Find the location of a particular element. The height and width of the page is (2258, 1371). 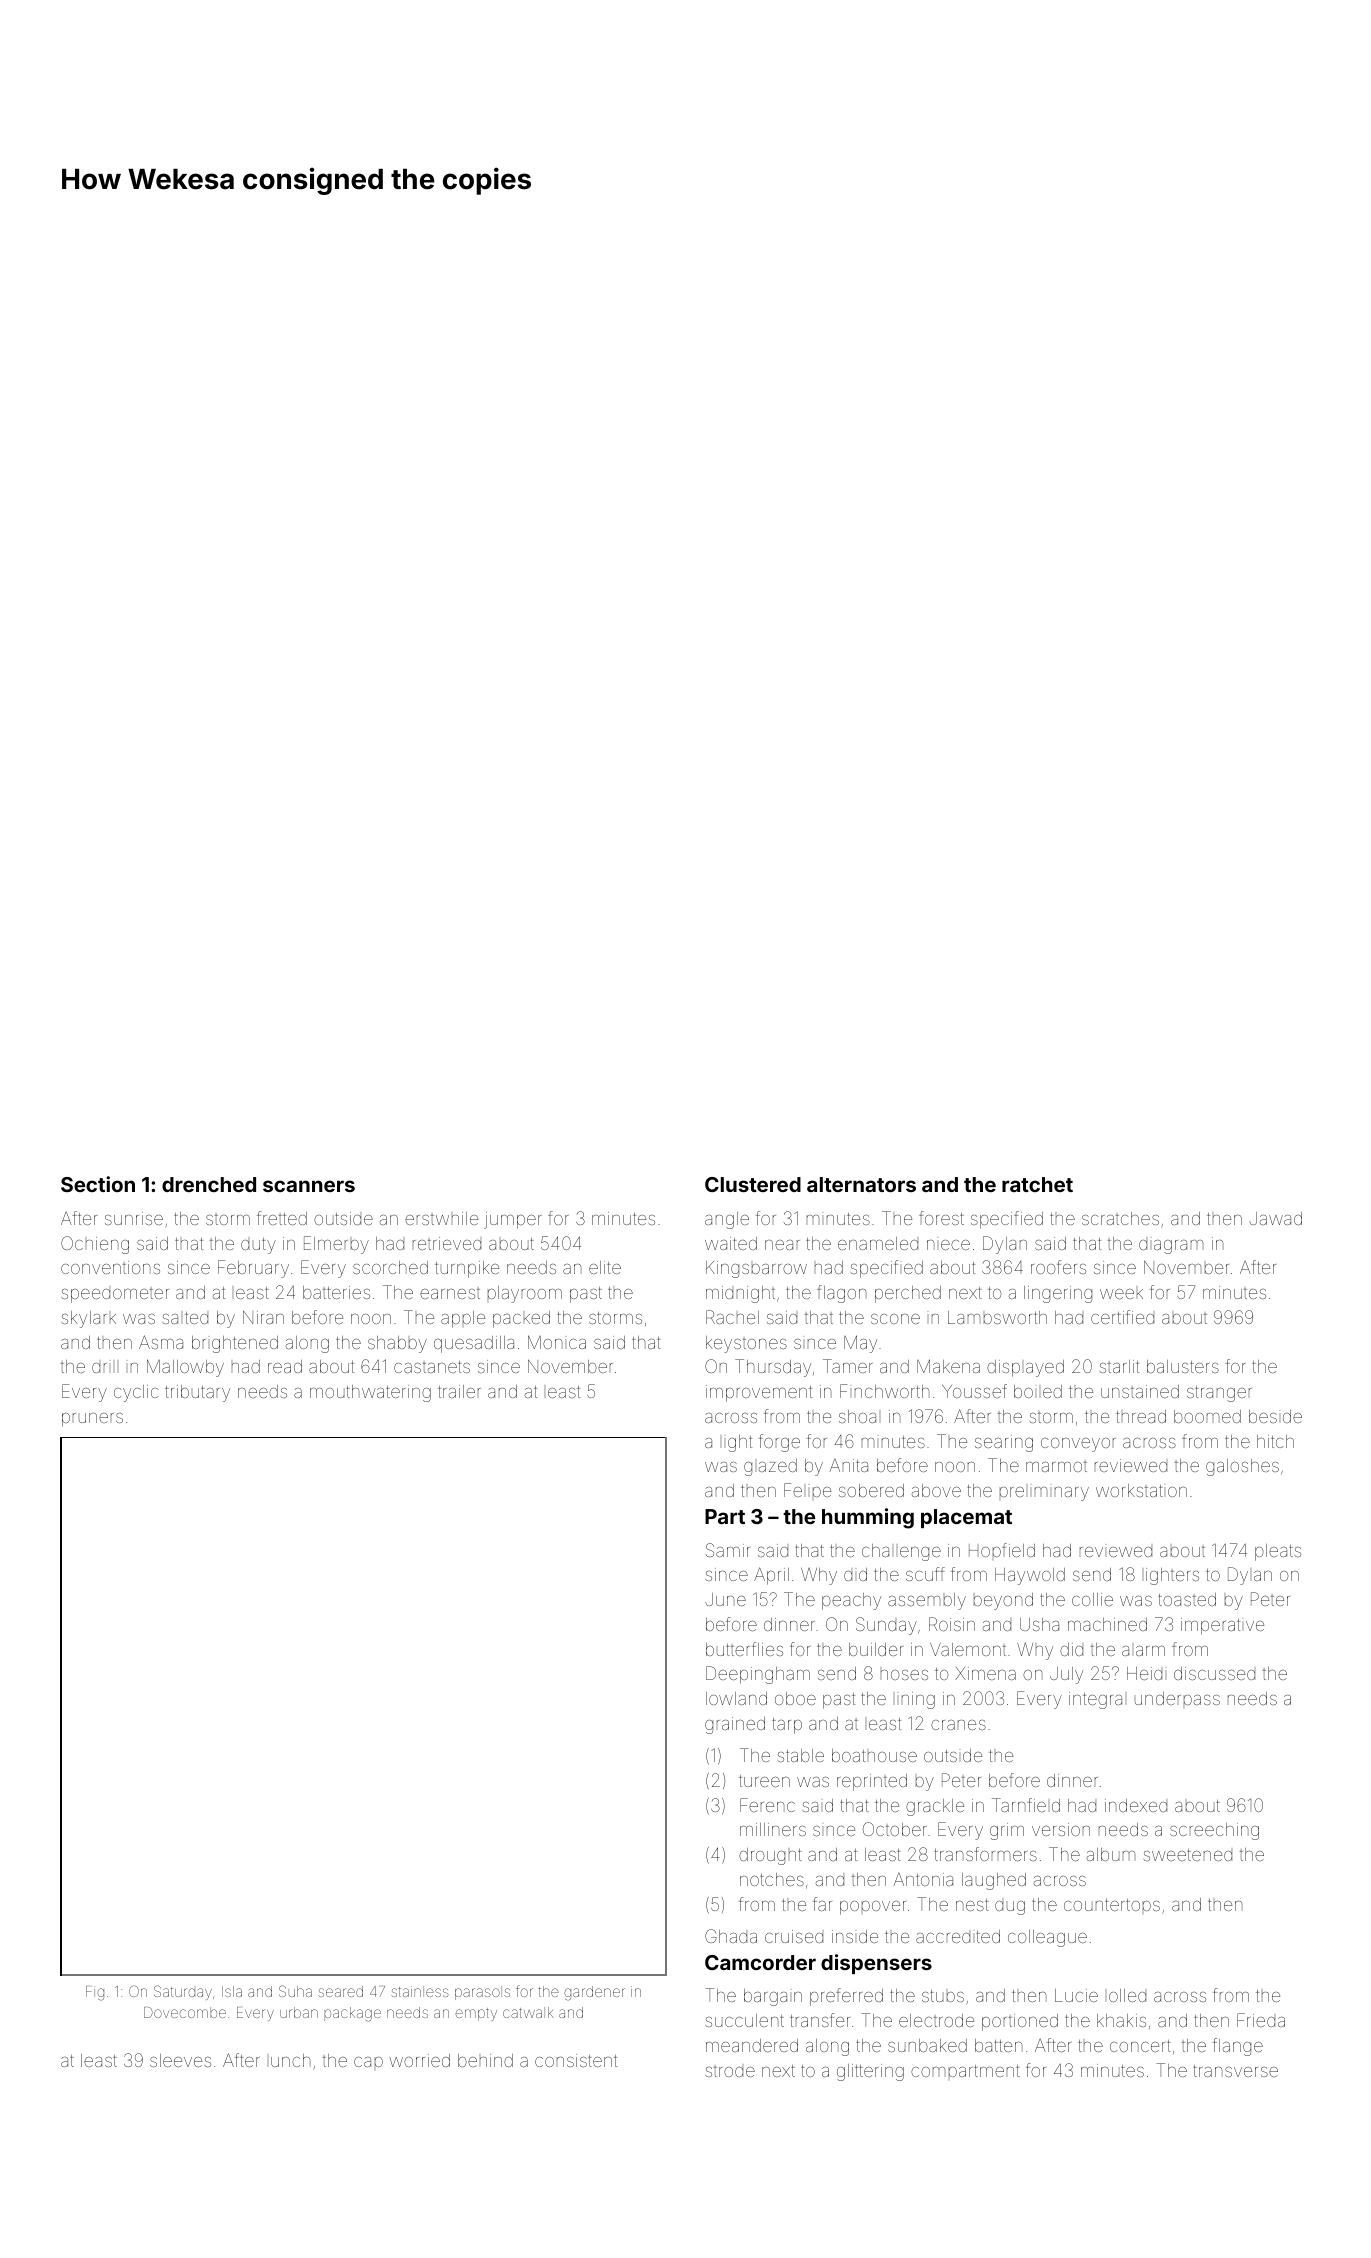

strode is located at coordinates (730, 2071).
